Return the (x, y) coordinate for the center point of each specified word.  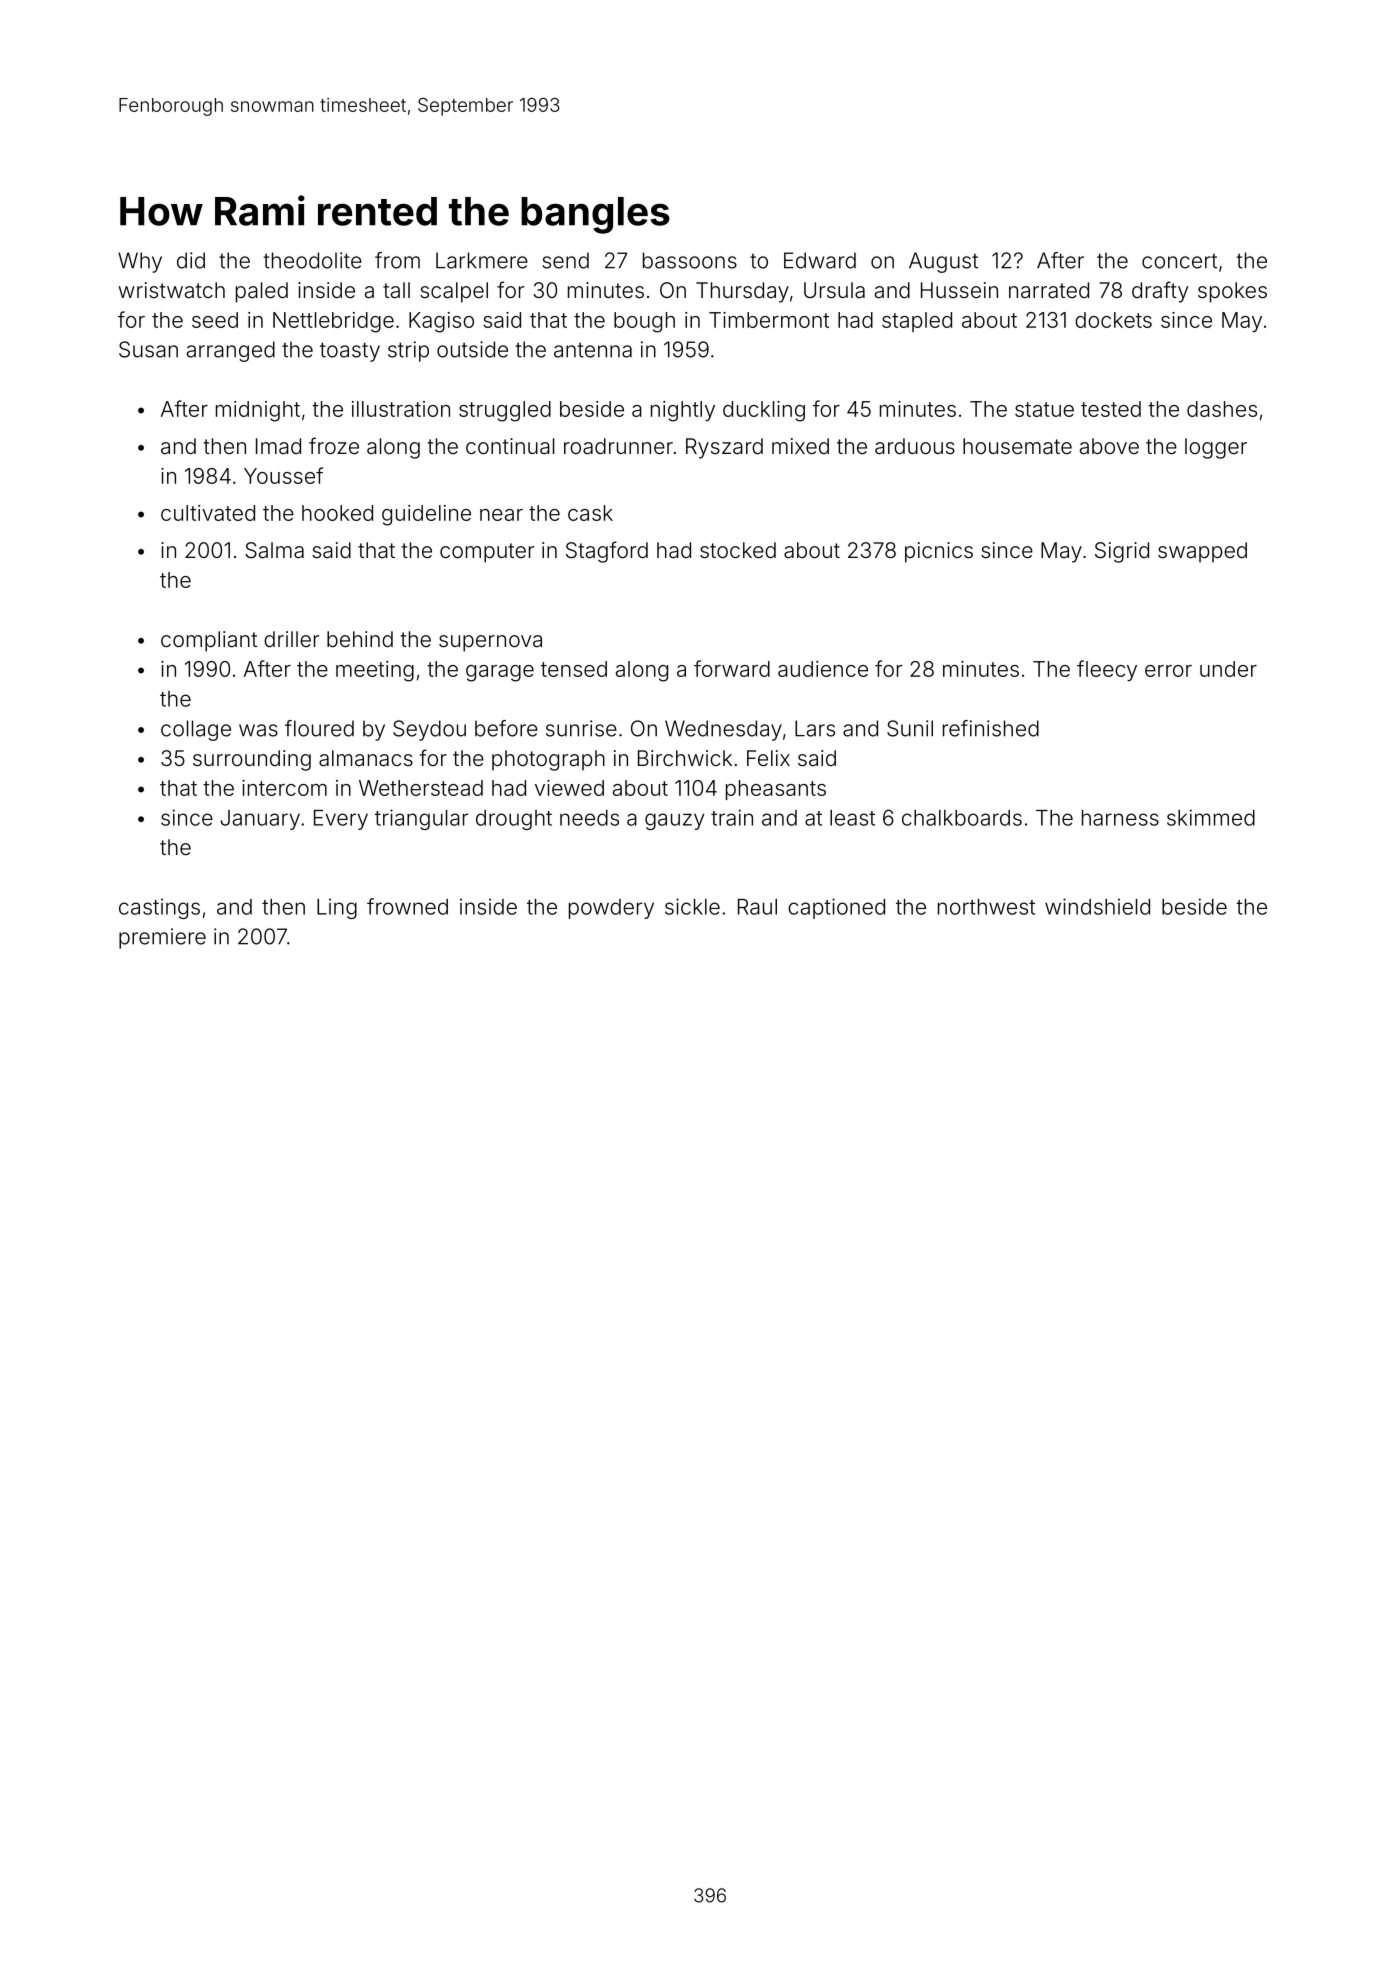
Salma (274, 550)
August (943, 262)
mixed (800, 446)
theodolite (313, 260)
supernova (490, 643)
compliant (209, 641)
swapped (1202, 552)
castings (159, 908)
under (1228, 669)
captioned (836, 908)
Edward (820, 260)
